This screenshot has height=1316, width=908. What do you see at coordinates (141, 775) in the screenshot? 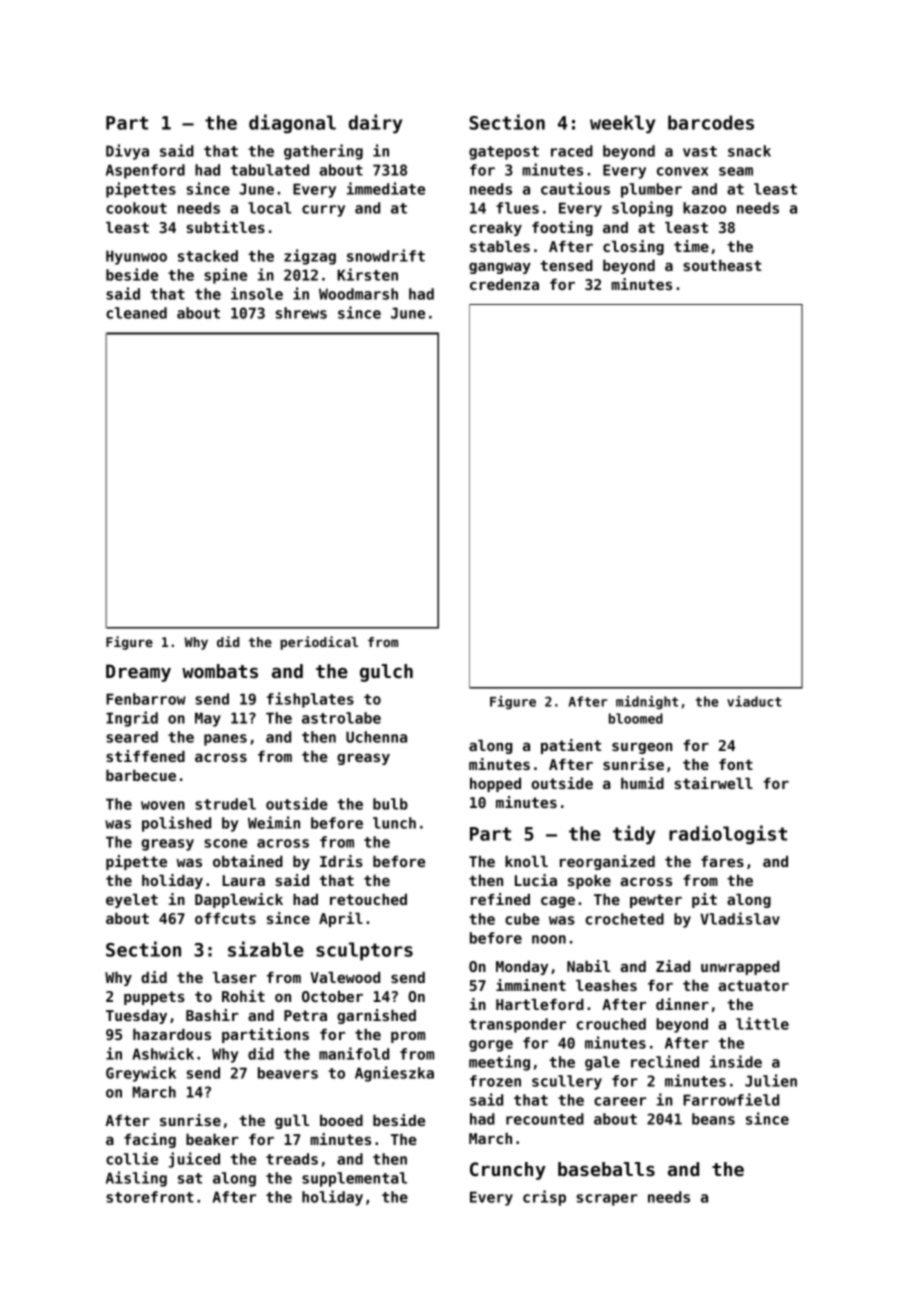
I see `barbecue` at bounding box center [141, 775].
